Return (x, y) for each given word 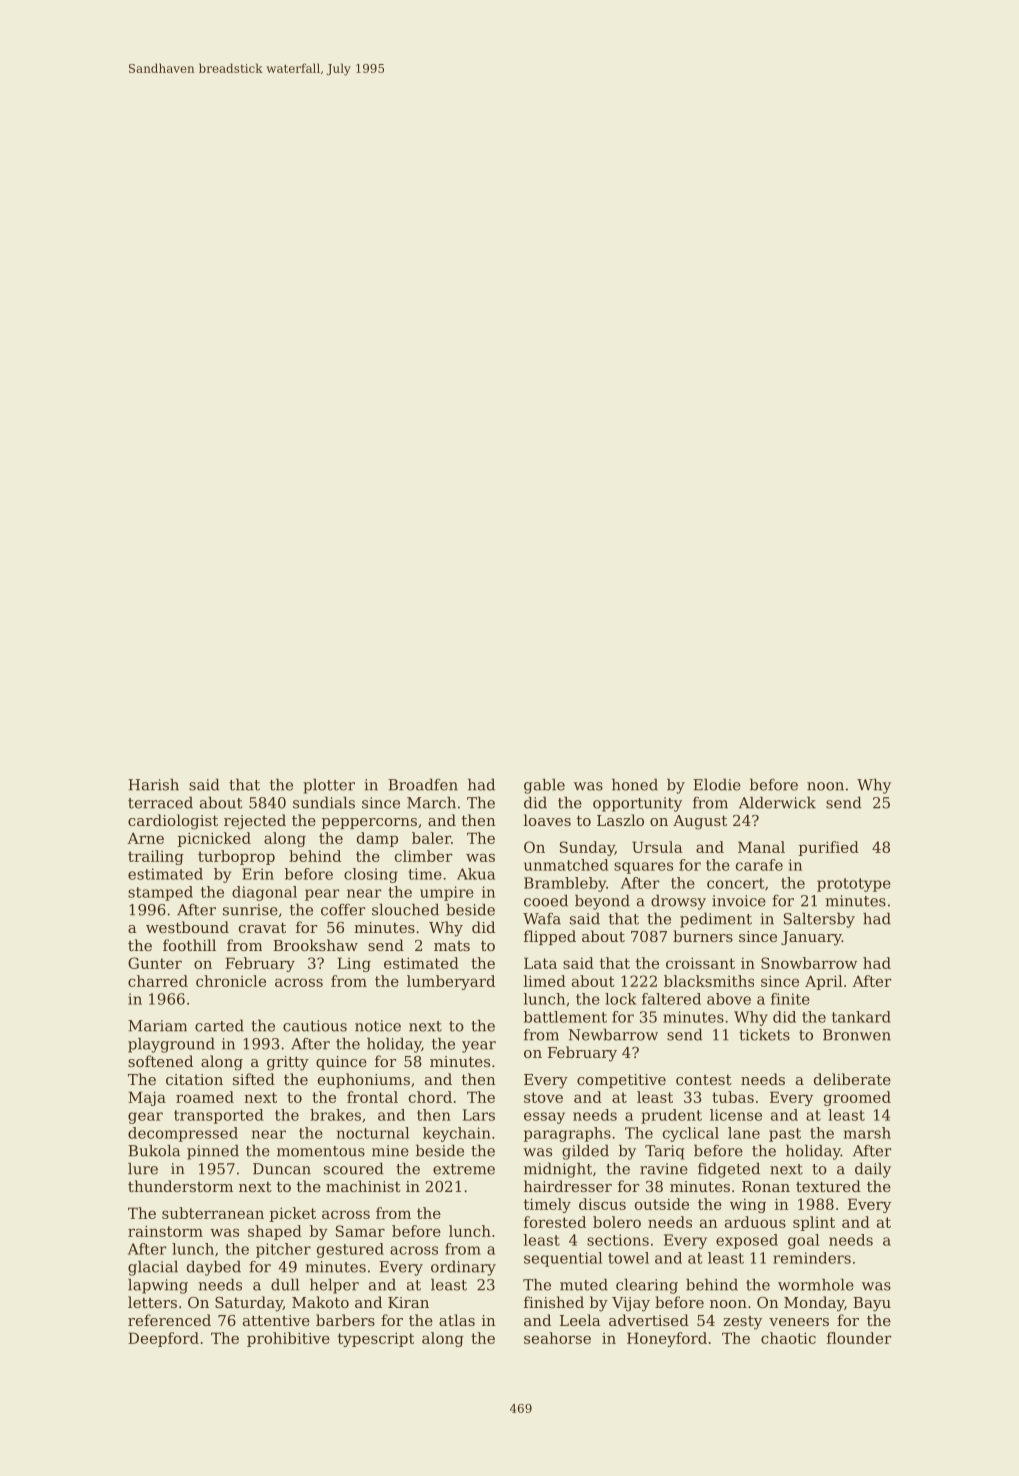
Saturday (249, 1304)
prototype (854, 885)
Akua (476, 874)
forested (555, 1222)
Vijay (631, 1304)
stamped (160, 893)
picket (293, 1214)
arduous (755, 1222)
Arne (145, 838)
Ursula (657, 847)
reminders (812, 1258)
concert (736, 883)
